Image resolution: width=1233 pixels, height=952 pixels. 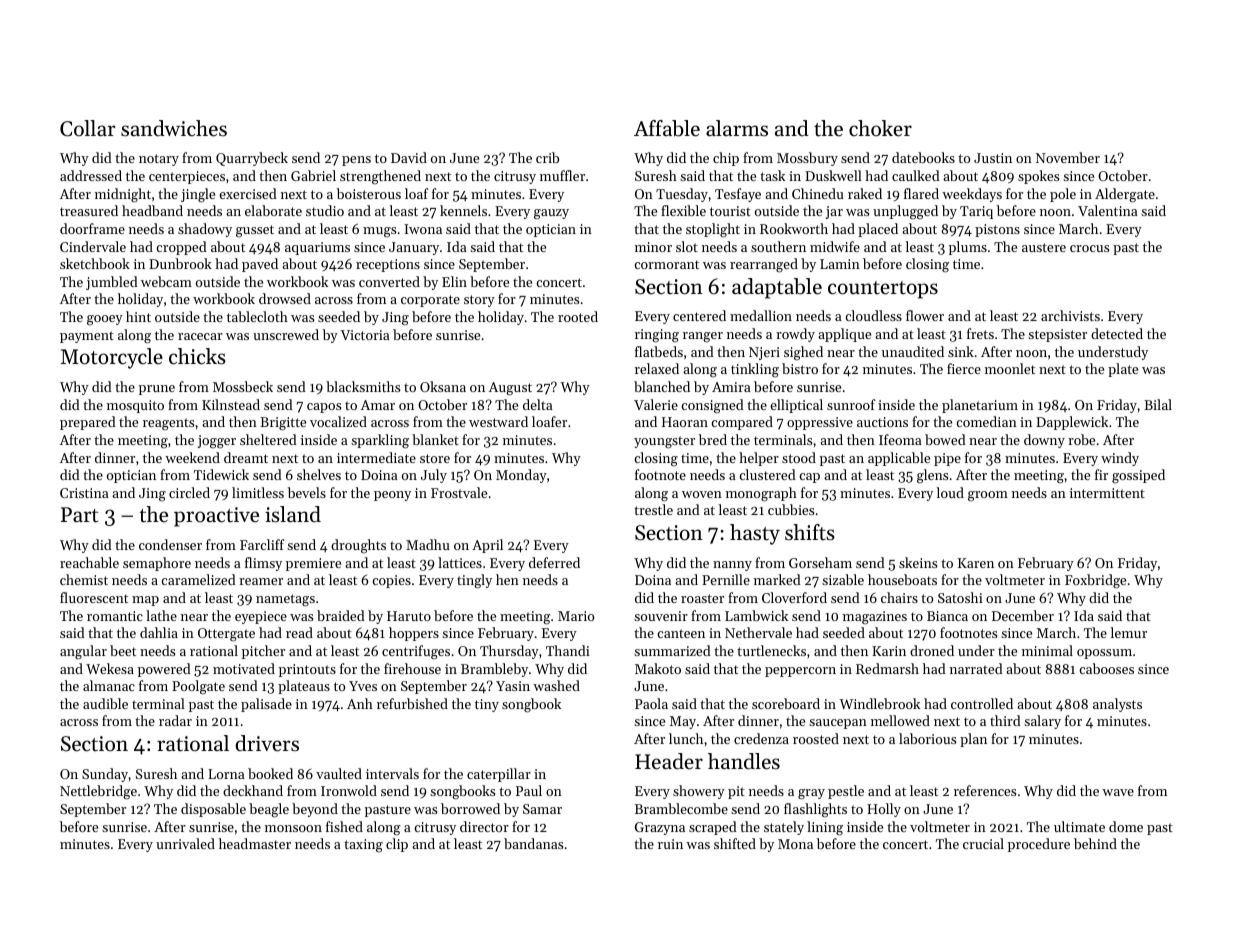 I want to click on blanket, so click(x=435, y=439).
